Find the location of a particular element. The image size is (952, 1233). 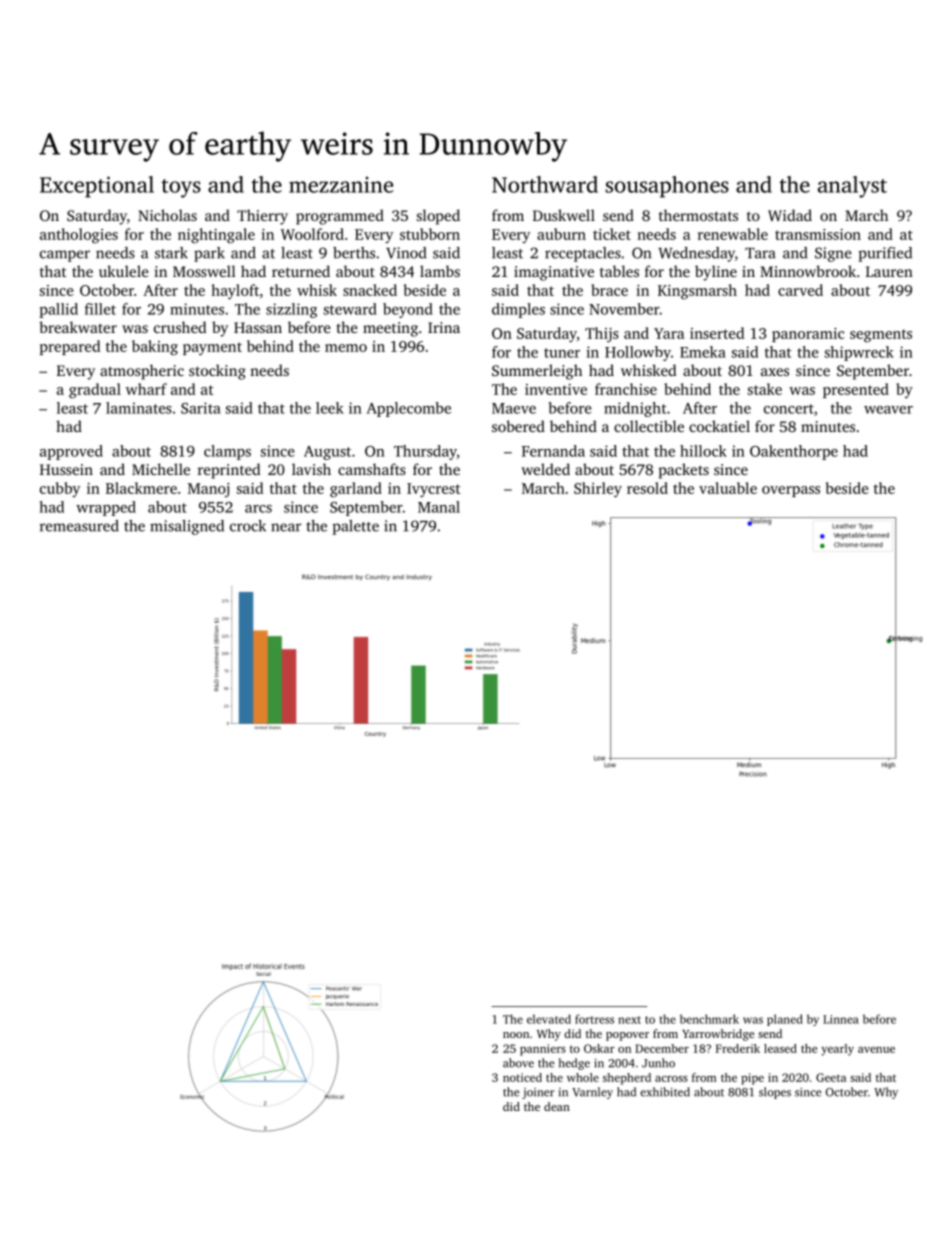

carved is located at coordinates (800, 290).
